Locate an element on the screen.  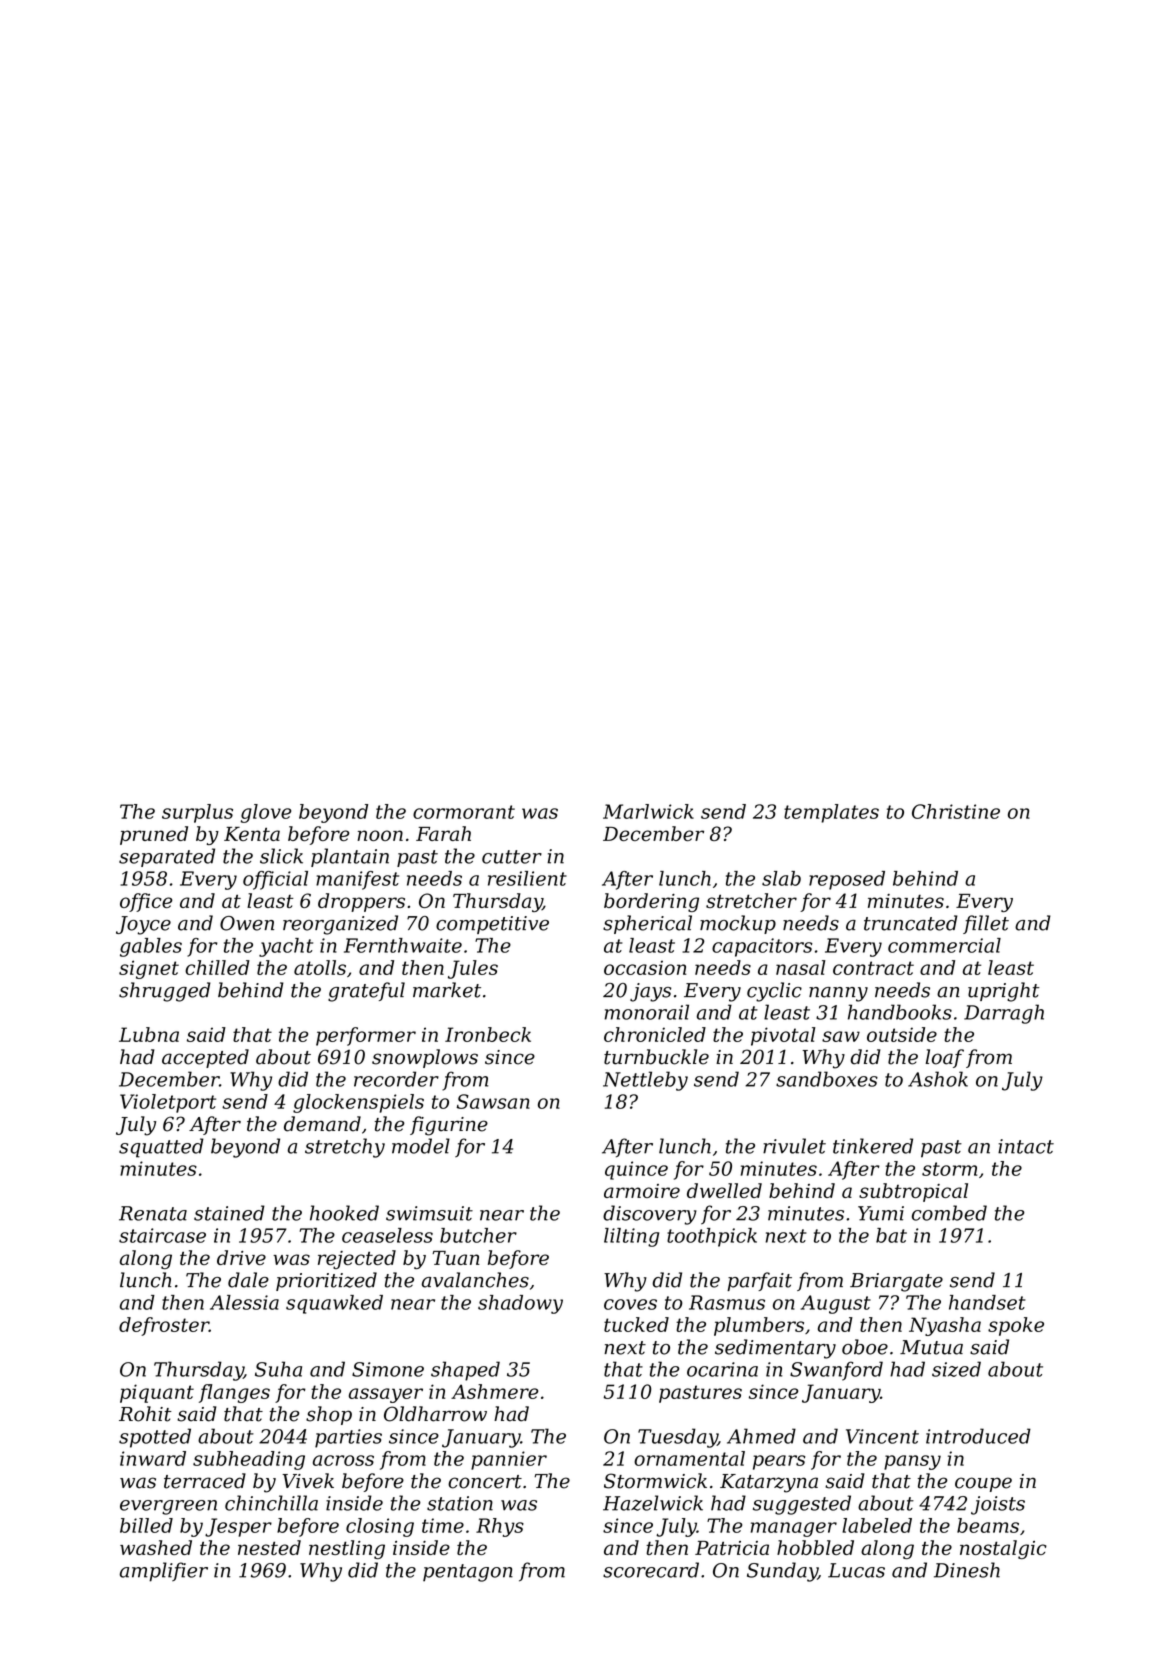
manifest is located at coordinates (357, 880).
